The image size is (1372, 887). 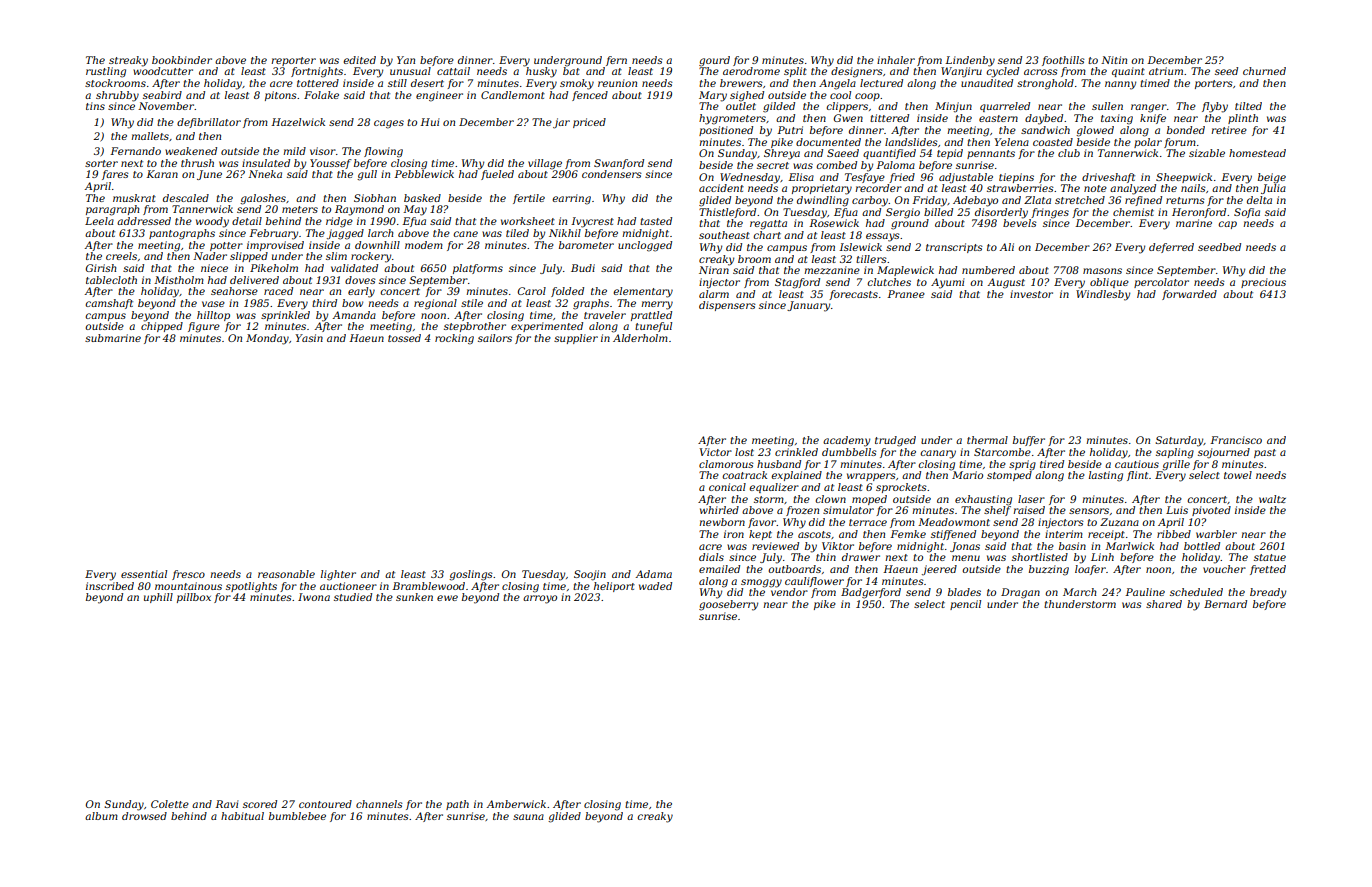 I want to click on moped, so click(x=869, y=500).
